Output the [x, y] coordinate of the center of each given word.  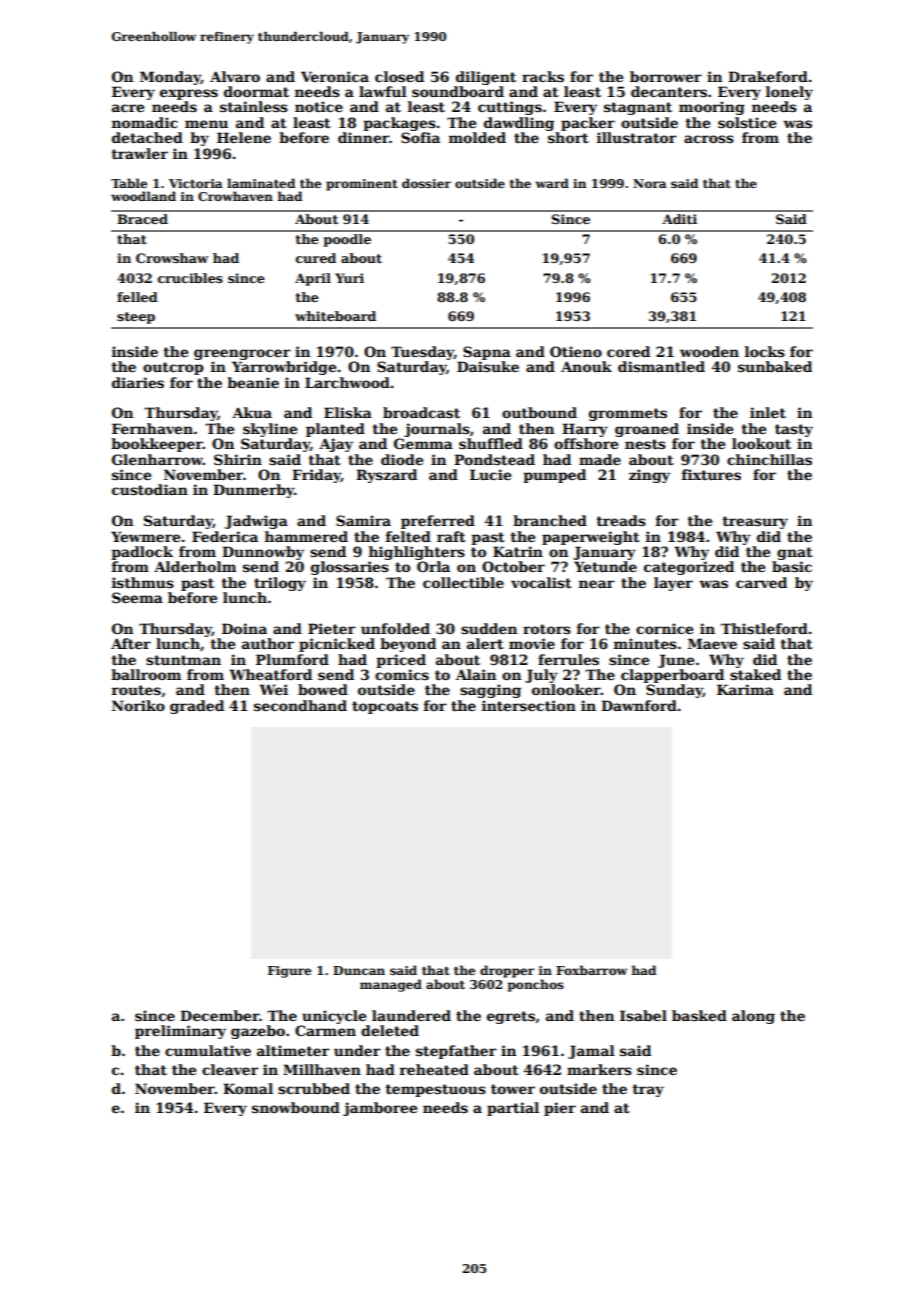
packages [399, 124]
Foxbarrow [591, 970]
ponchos [536, 985]
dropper [507, 971]
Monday [170, 78]
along [753, 1017]
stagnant [638, 108]
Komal [248, 1088]
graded [197, 707]
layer [673, 584]
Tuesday [422, 353]
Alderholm [195, 566]
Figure [289, 972]
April [313, 279]
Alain [476, 674]
